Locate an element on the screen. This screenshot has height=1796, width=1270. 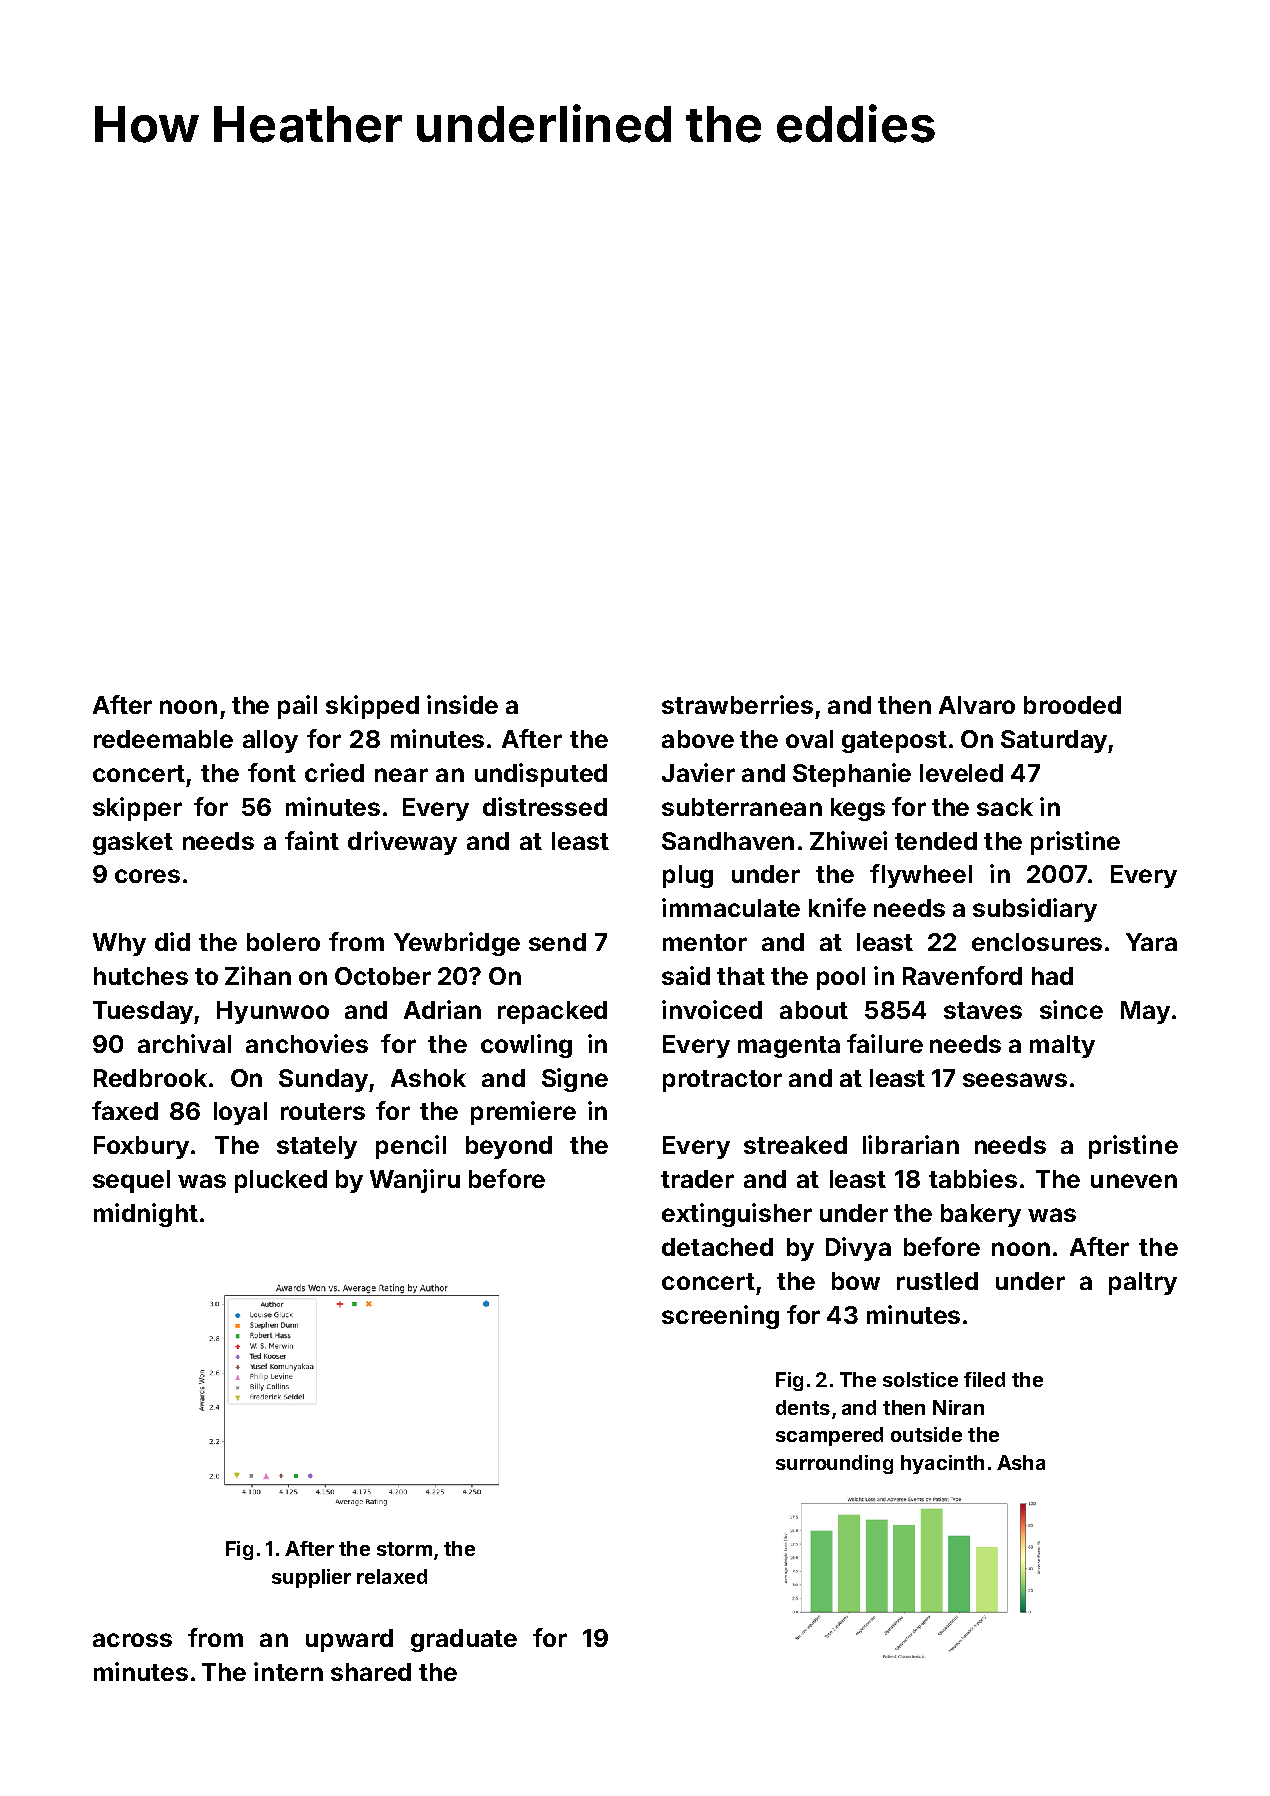
pail is located at coordinates (297, 707).
